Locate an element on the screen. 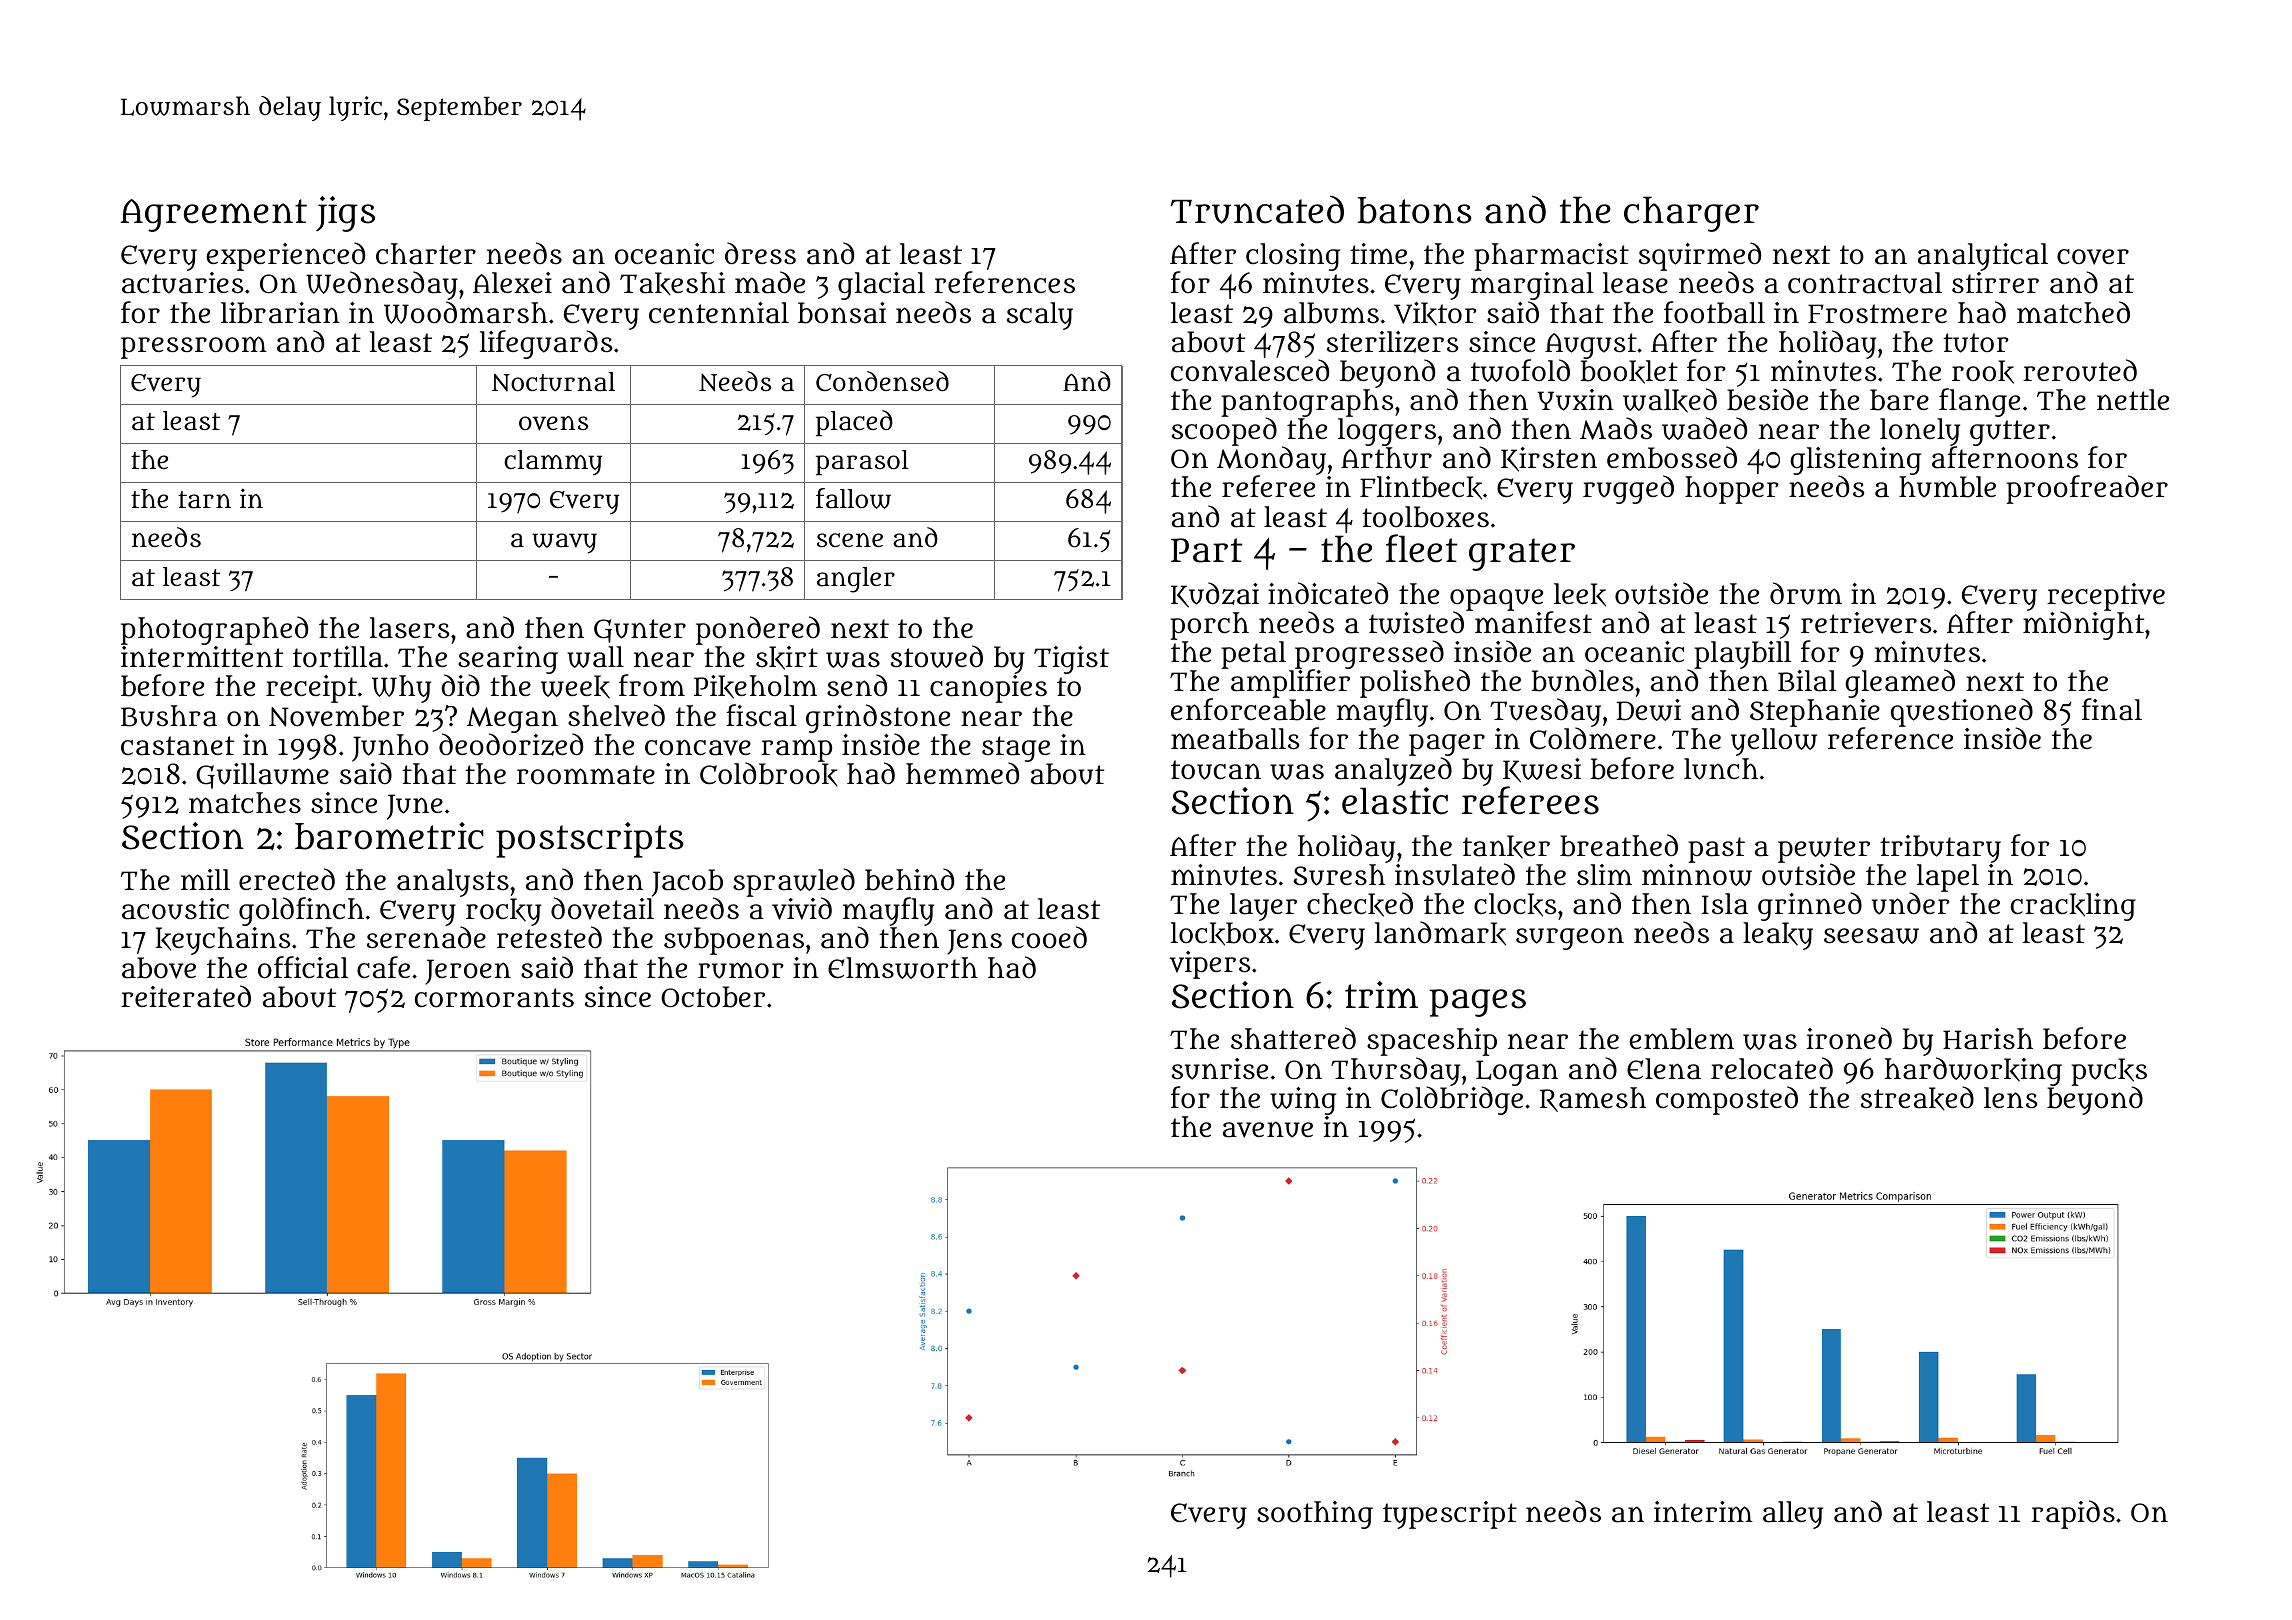 The height and width of the screenshot is (1620, 2292). past is located at coordinates (1716, 850).
